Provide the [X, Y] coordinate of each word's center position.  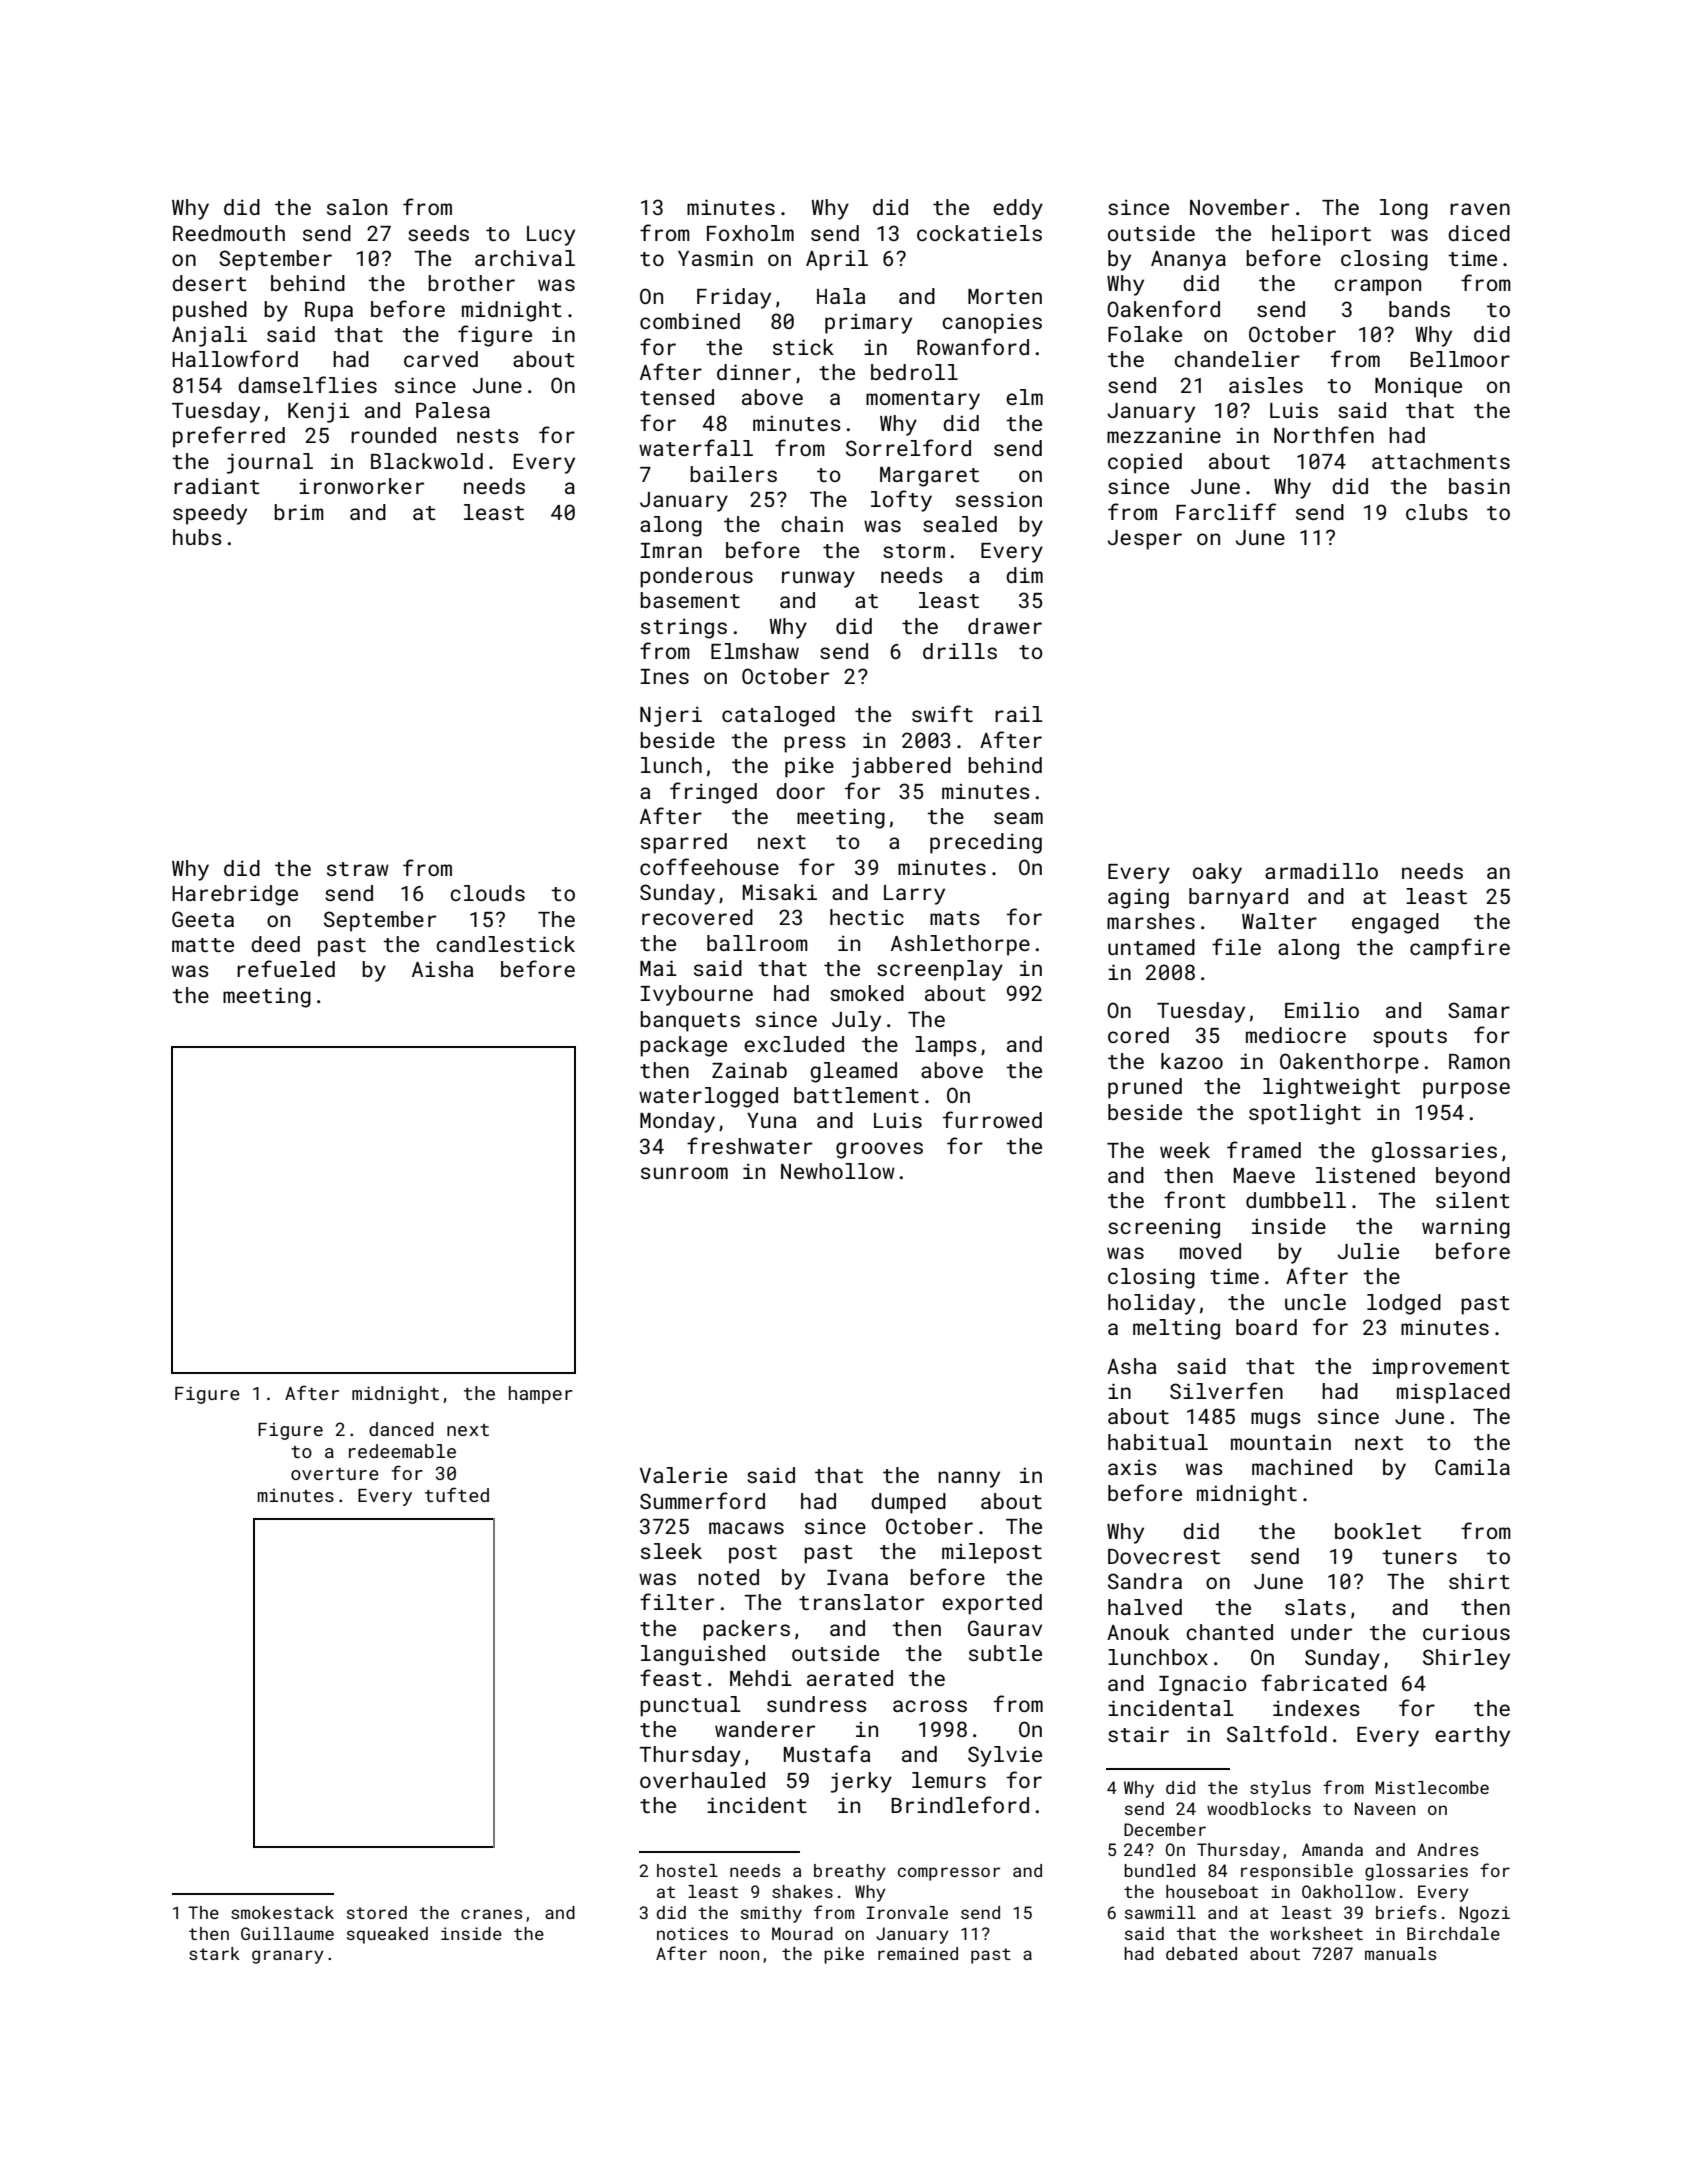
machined [1302, 1467]
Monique [1418, 387]
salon [357, 207]
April [837, 260]
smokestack [282, 1912]
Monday [677, 1122]
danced [401, 1429]
